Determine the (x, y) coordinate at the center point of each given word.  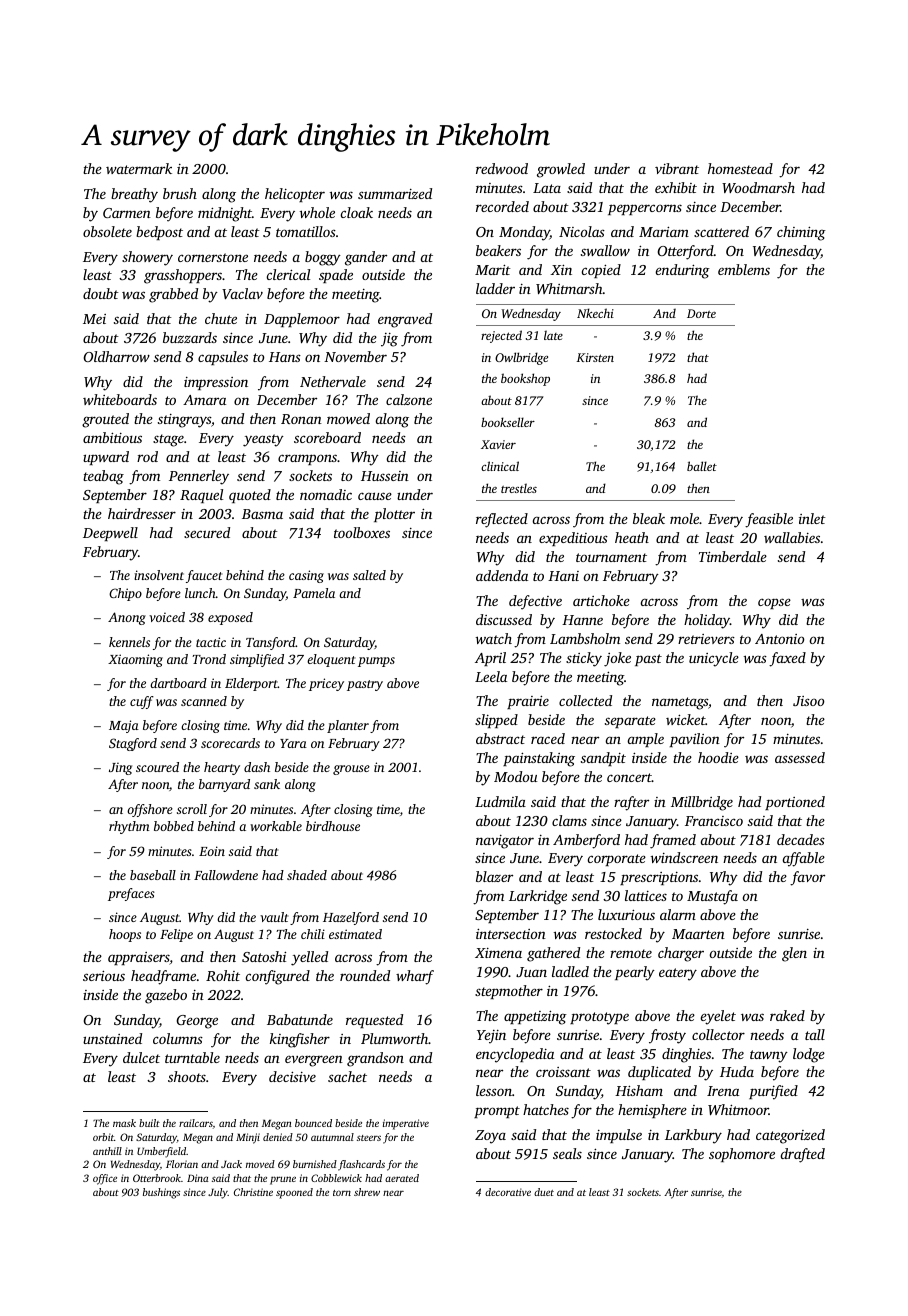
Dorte (701, 313)
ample (646, 740)
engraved (405, 320)
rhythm (129, 827)
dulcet (141, 1057)
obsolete (107, 231)
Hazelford (351, 918)
